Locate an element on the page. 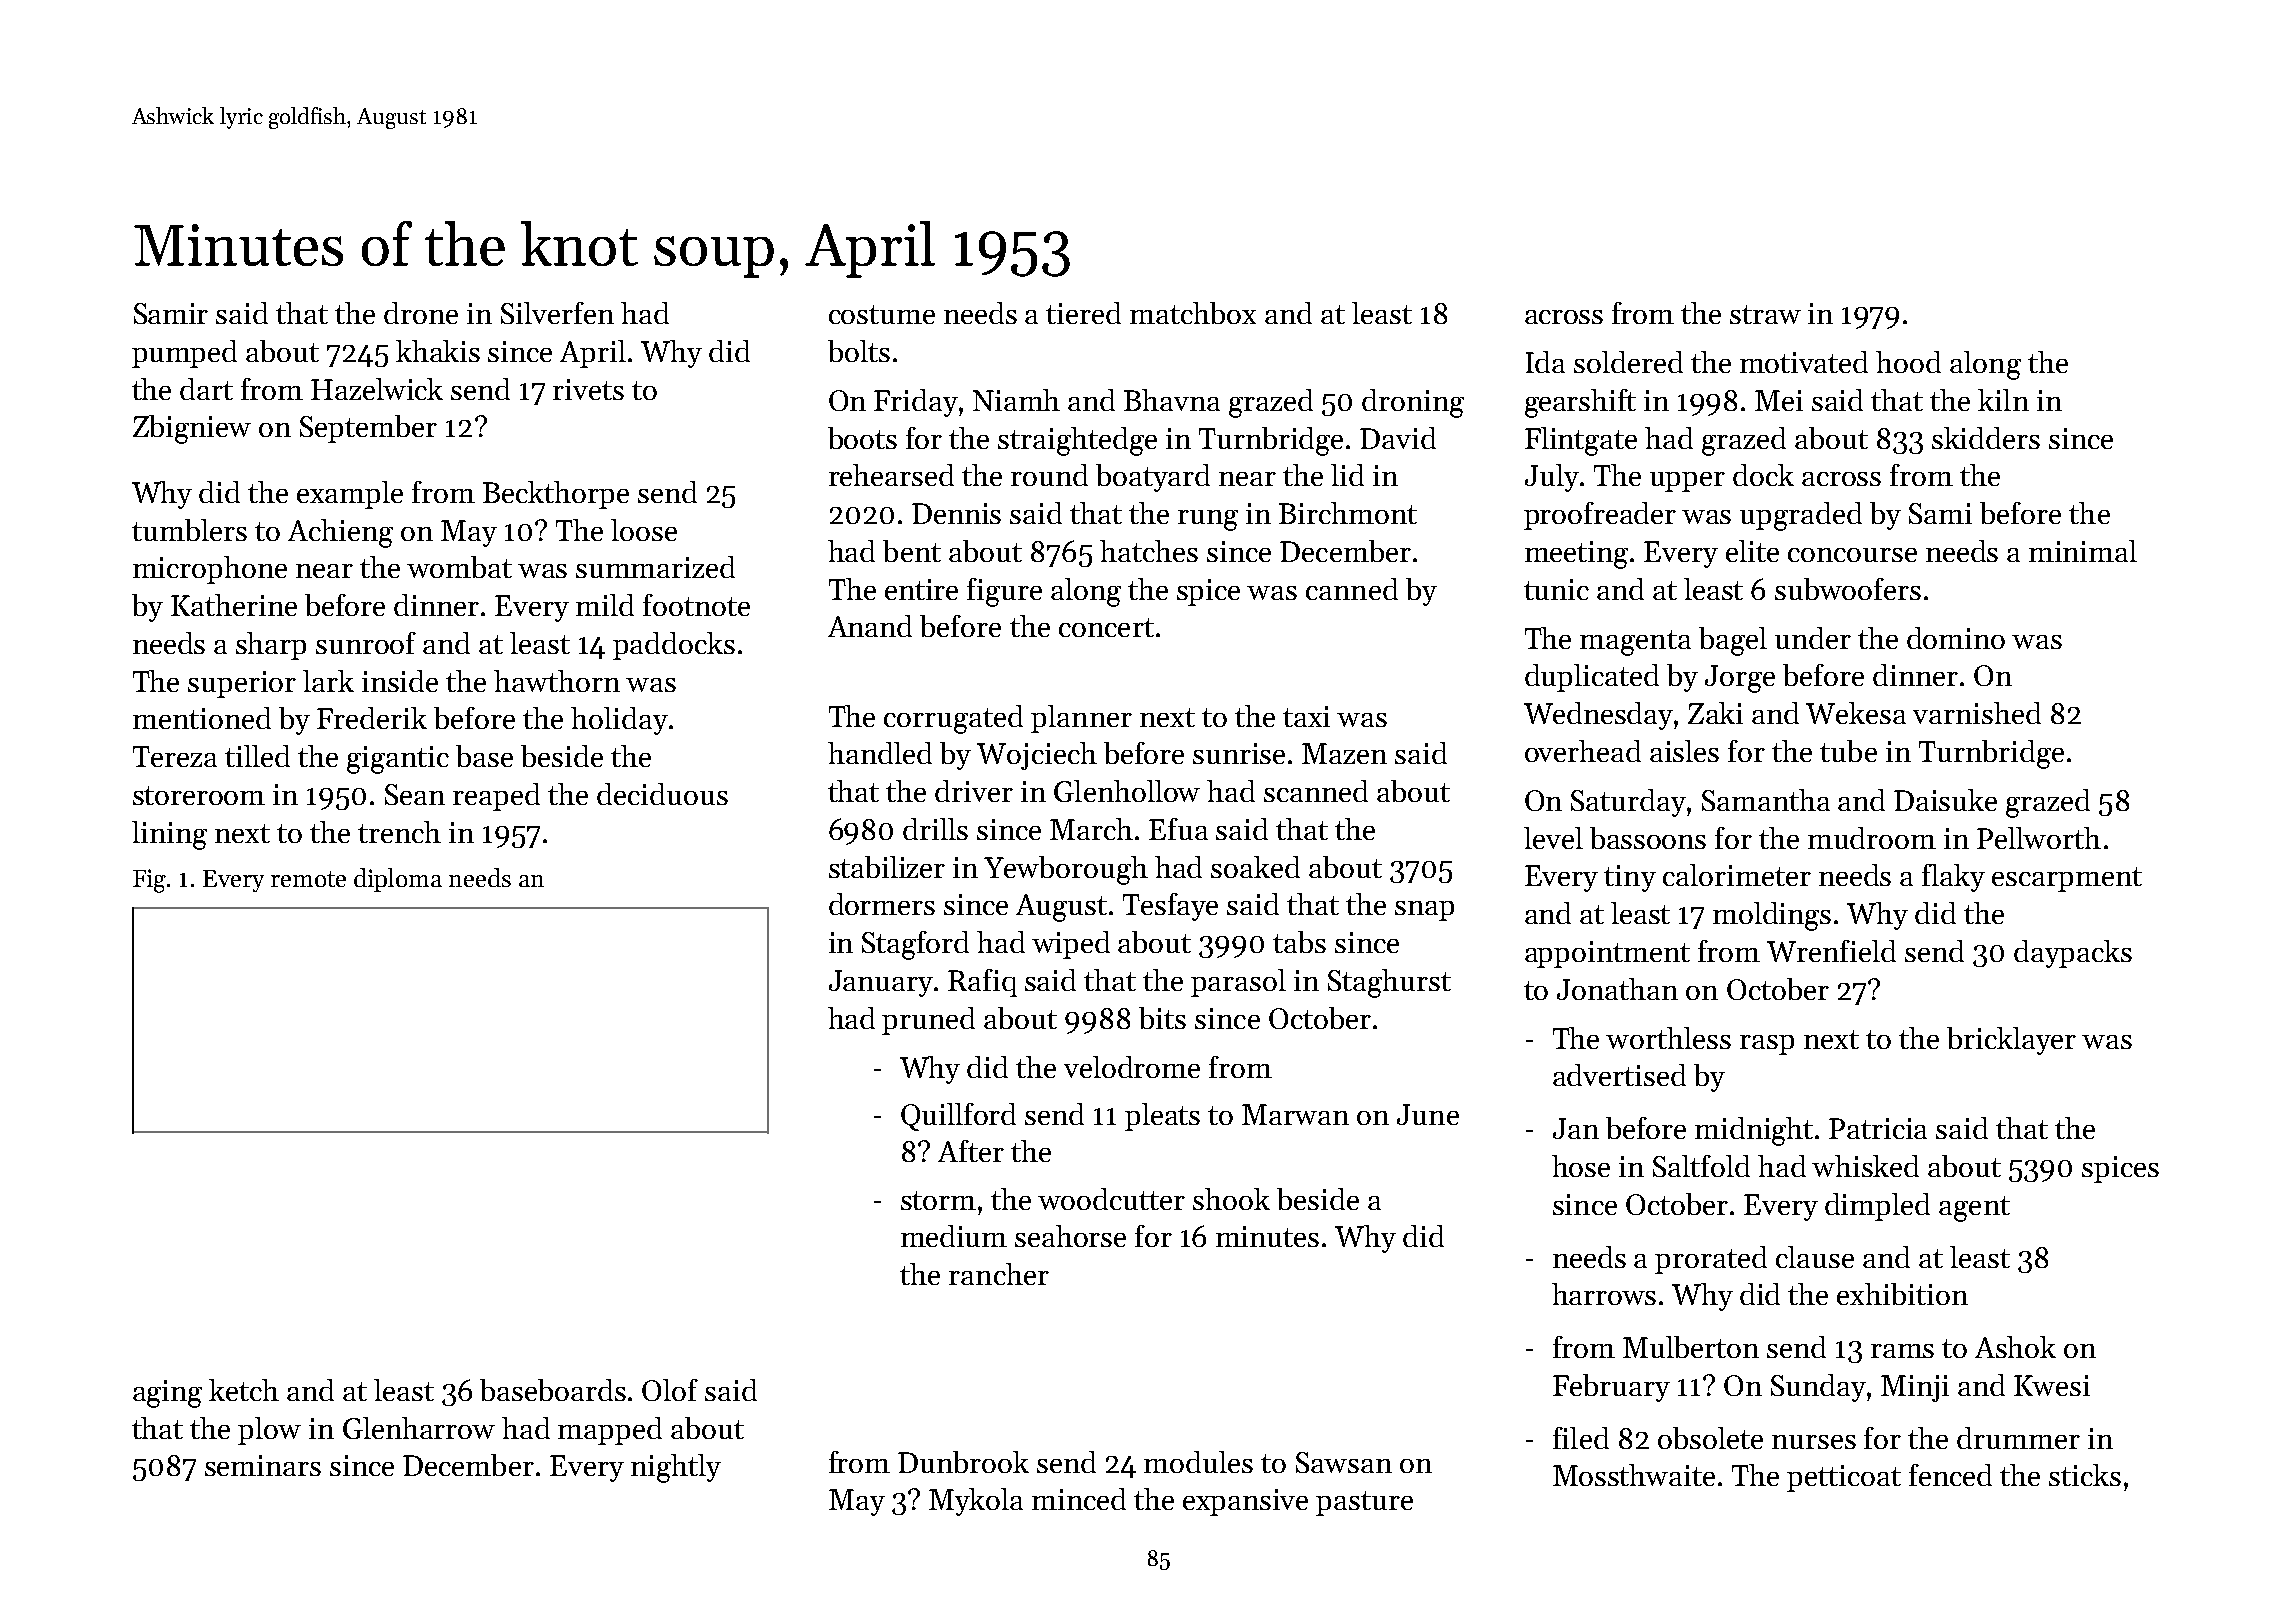  deciduous is located at coordinates (662, 794).
